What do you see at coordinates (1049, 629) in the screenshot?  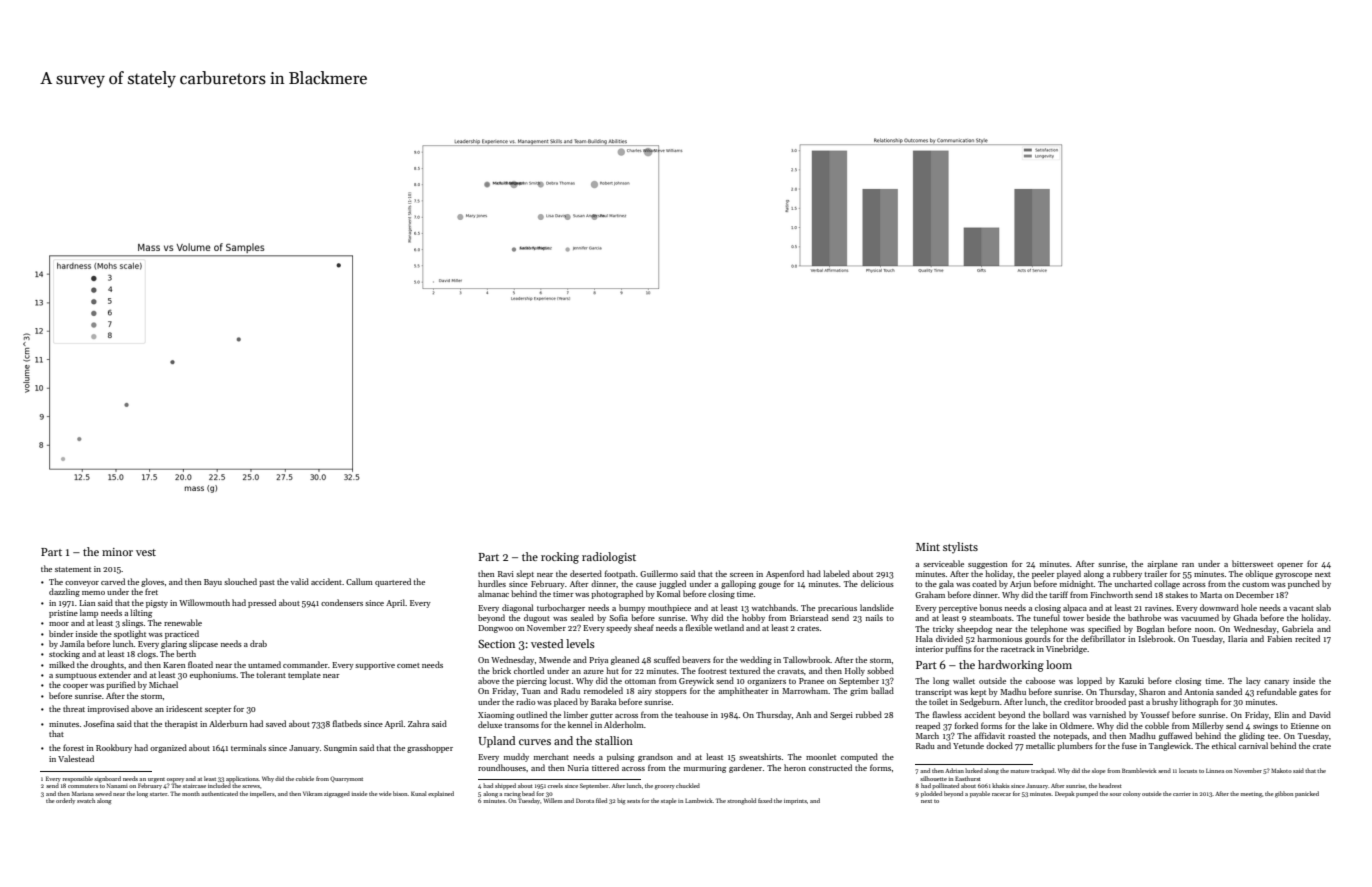 I see `telephone` at bounding box center [1049, 629].
